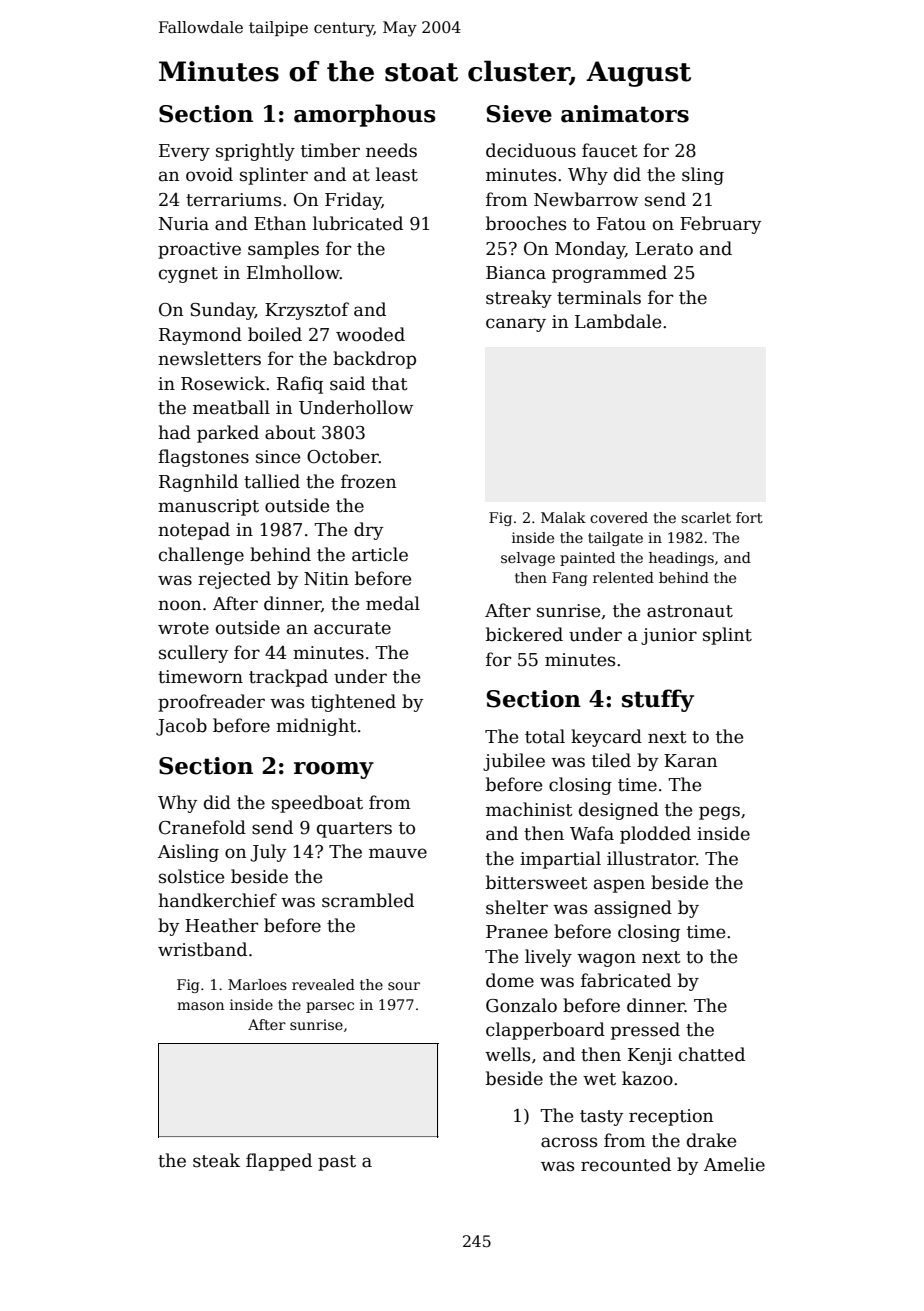  Describe the element at coordinates (380, 554) in the image. I see `article` at that location.
